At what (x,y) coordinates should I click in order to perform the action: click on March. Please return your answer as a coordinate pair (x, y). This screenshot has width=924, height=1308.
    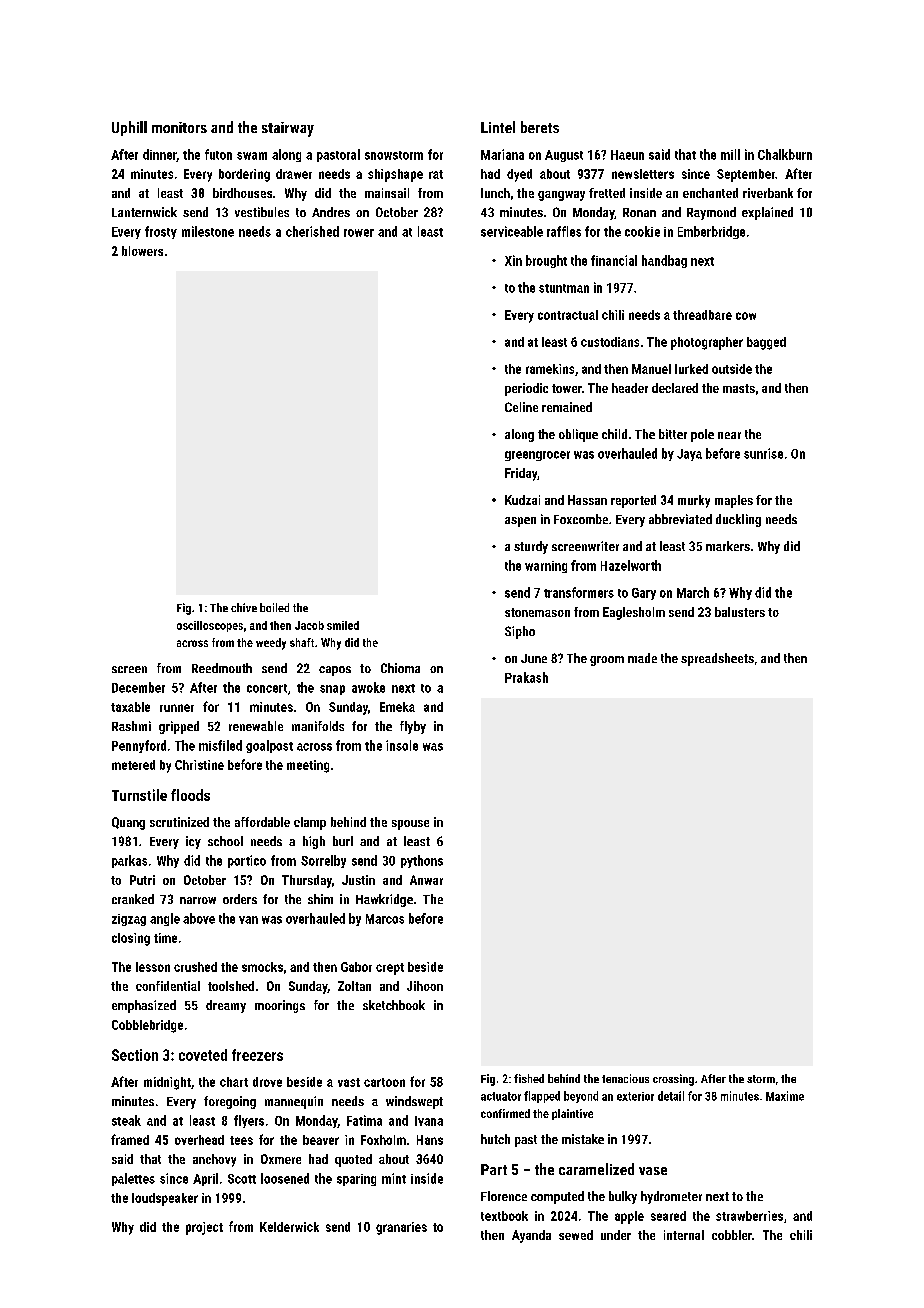
    Looking at the image, I should click on (693, 592).
